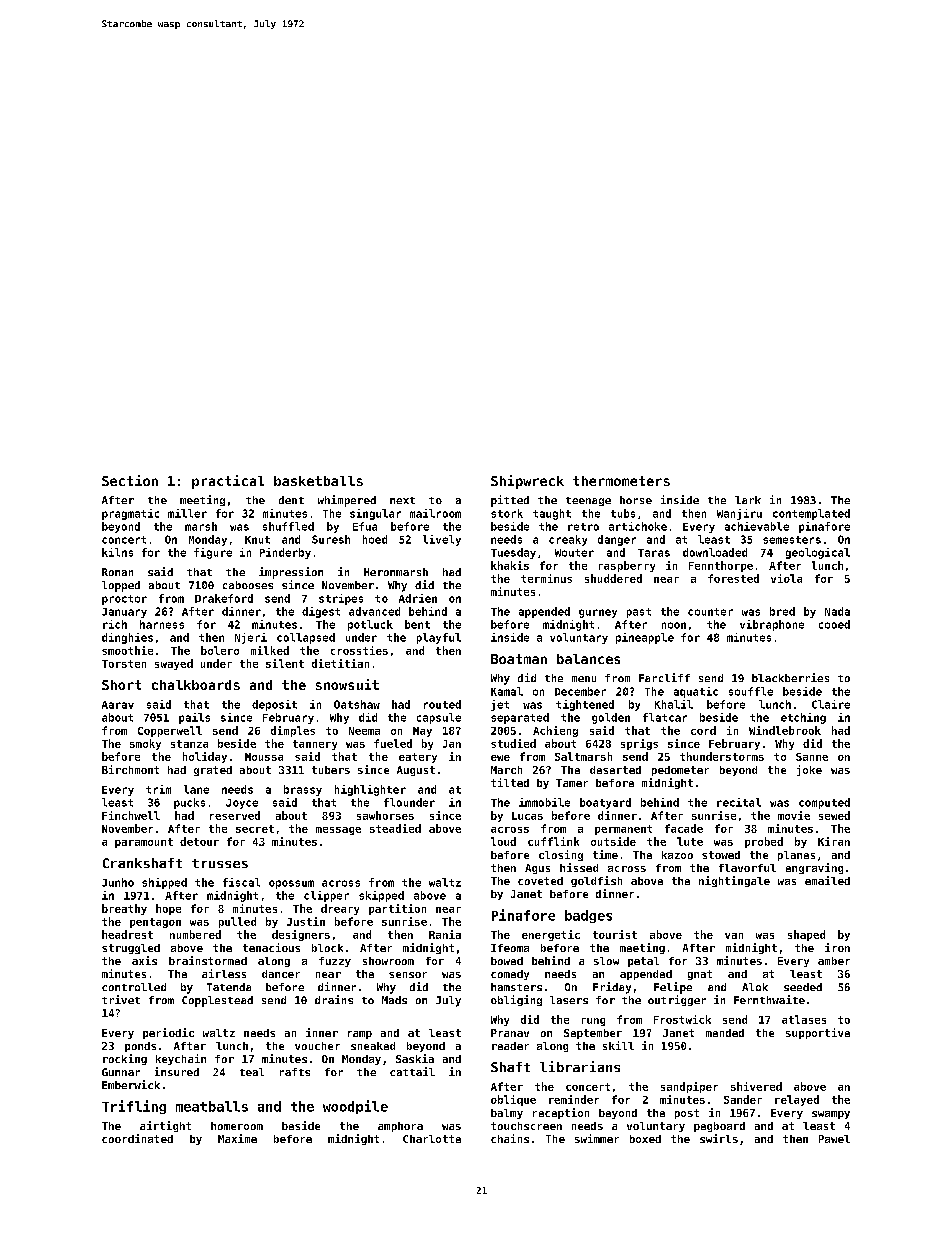 Image resolution: width=952 pixels, height=1233 pixels. Describe the element at coordinates (205, 757) in the image. I see `holiday` at that location.
